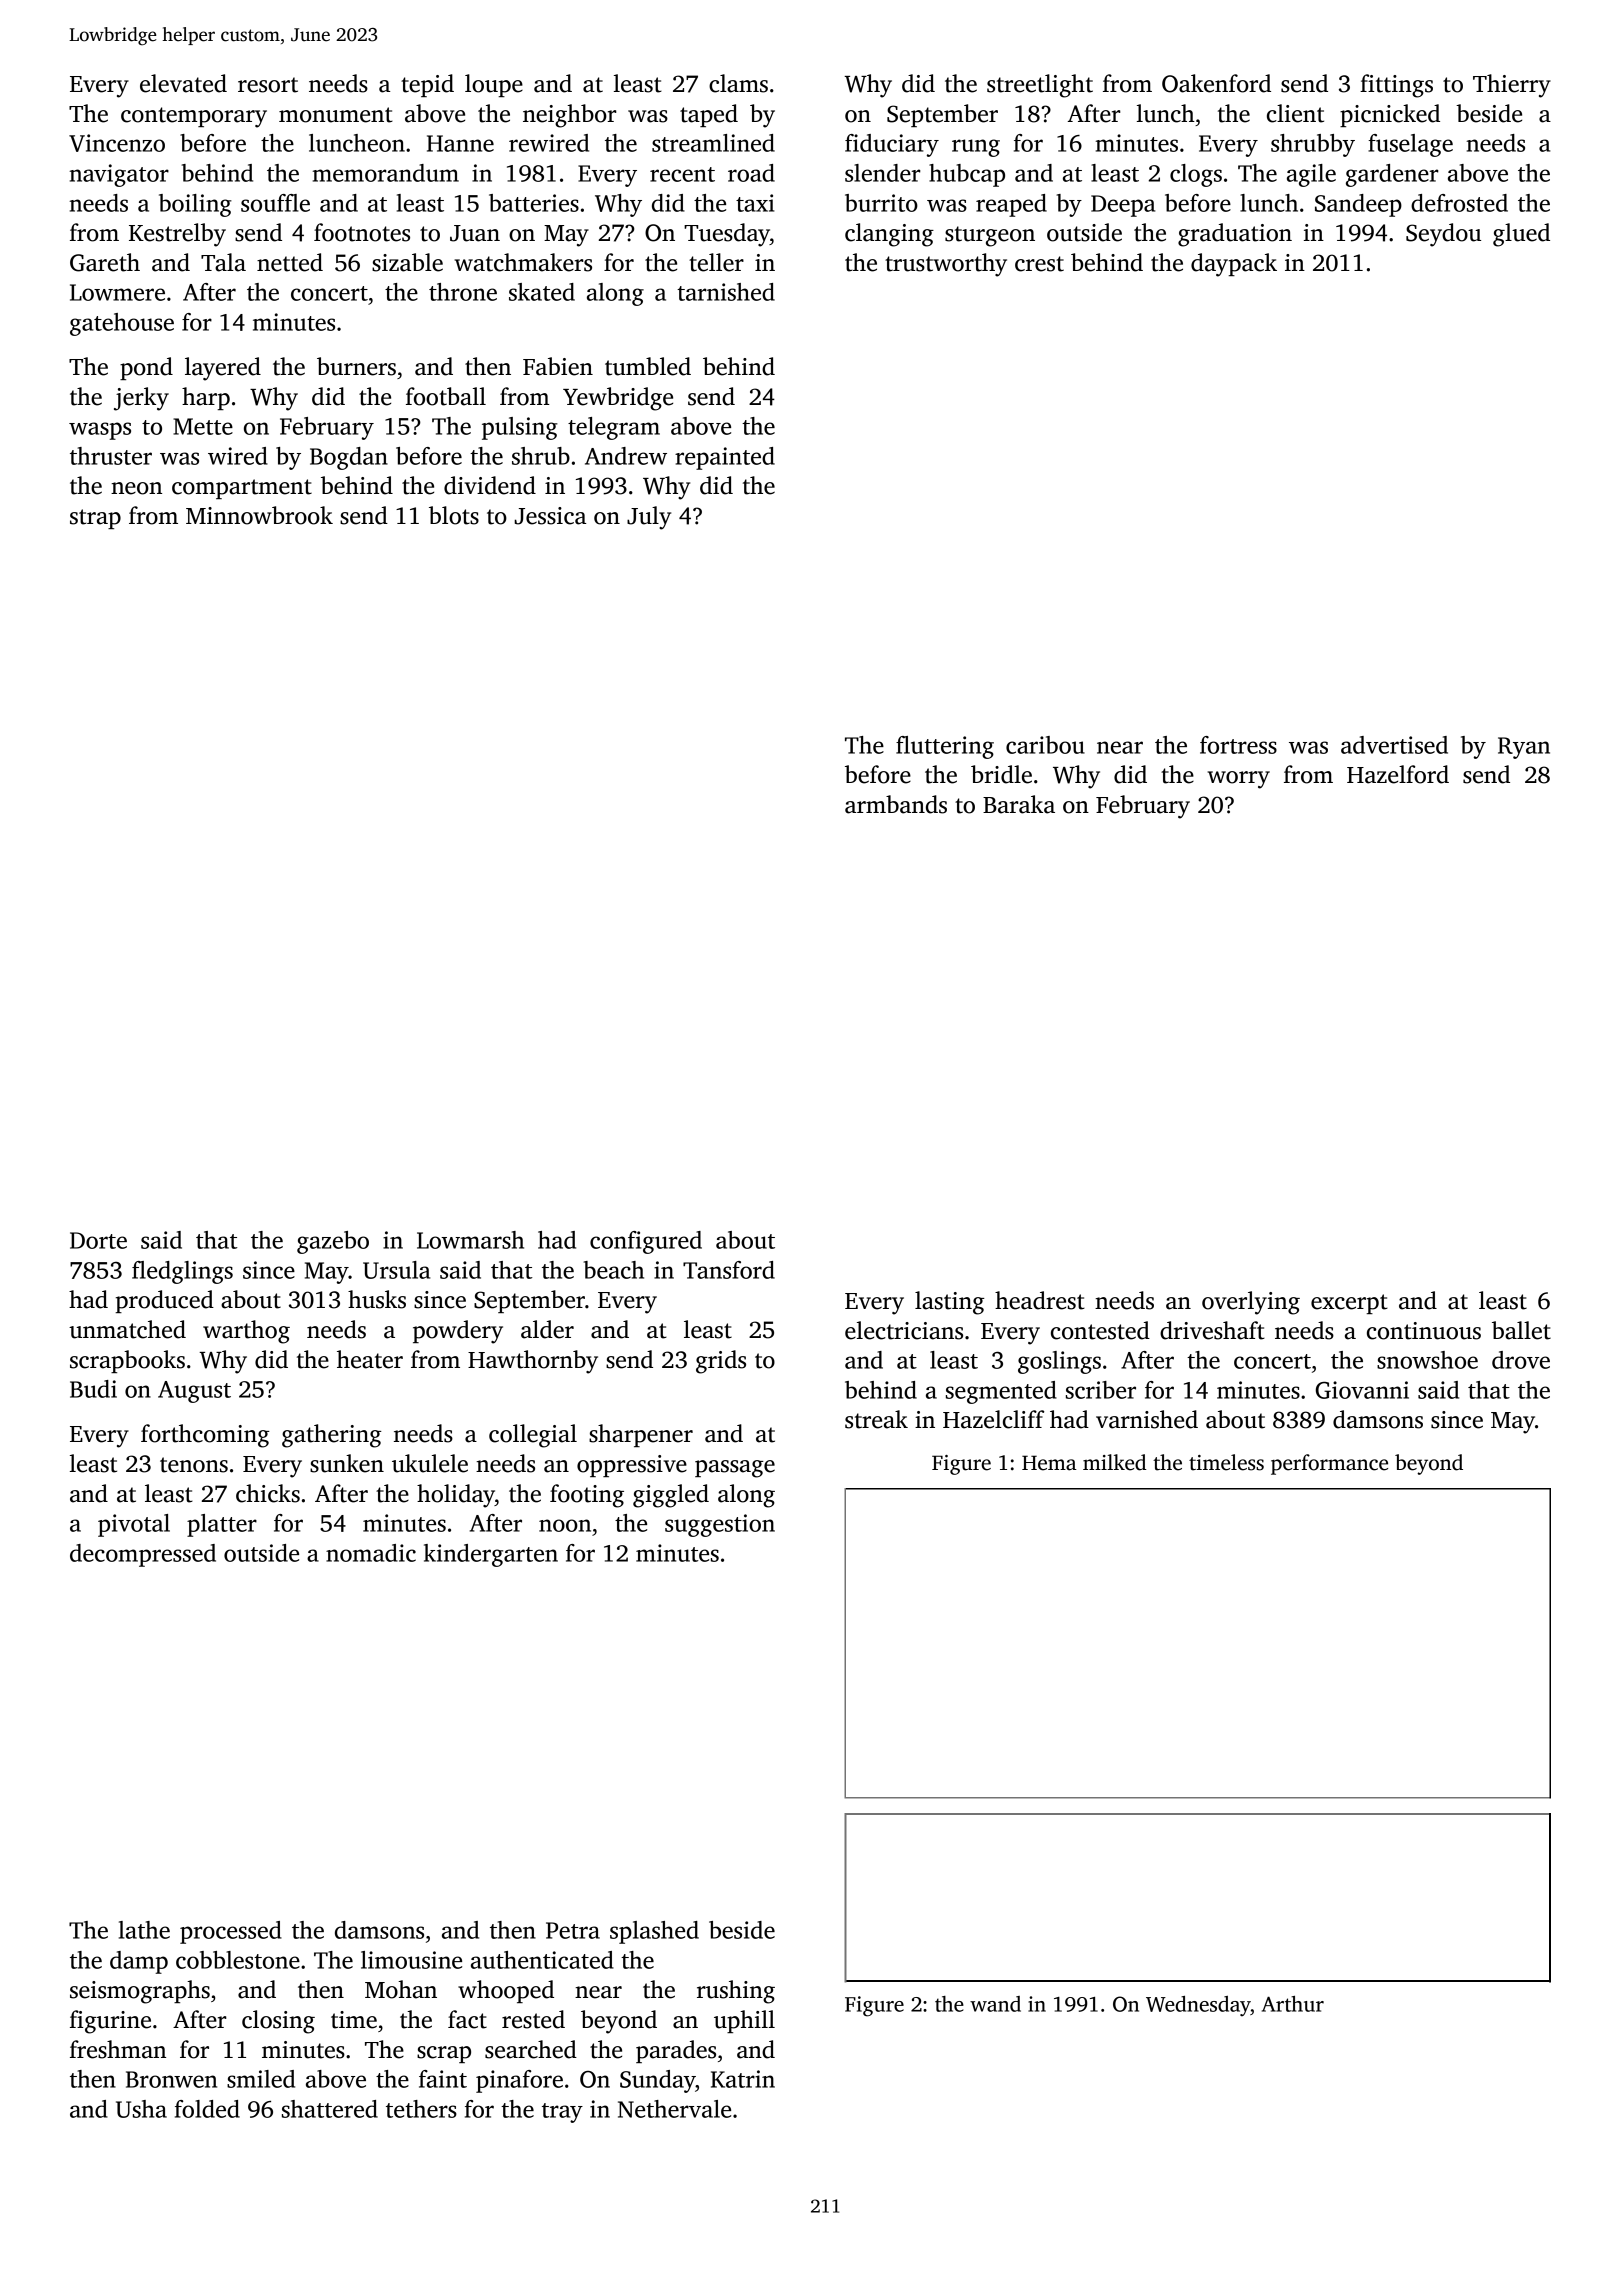 Image resolution: width=1620 pixels, height=2292 pixels. What do you see at coordinates (995, 2004) in the page?
I see `wand` at bounding box center [995, 2004].
